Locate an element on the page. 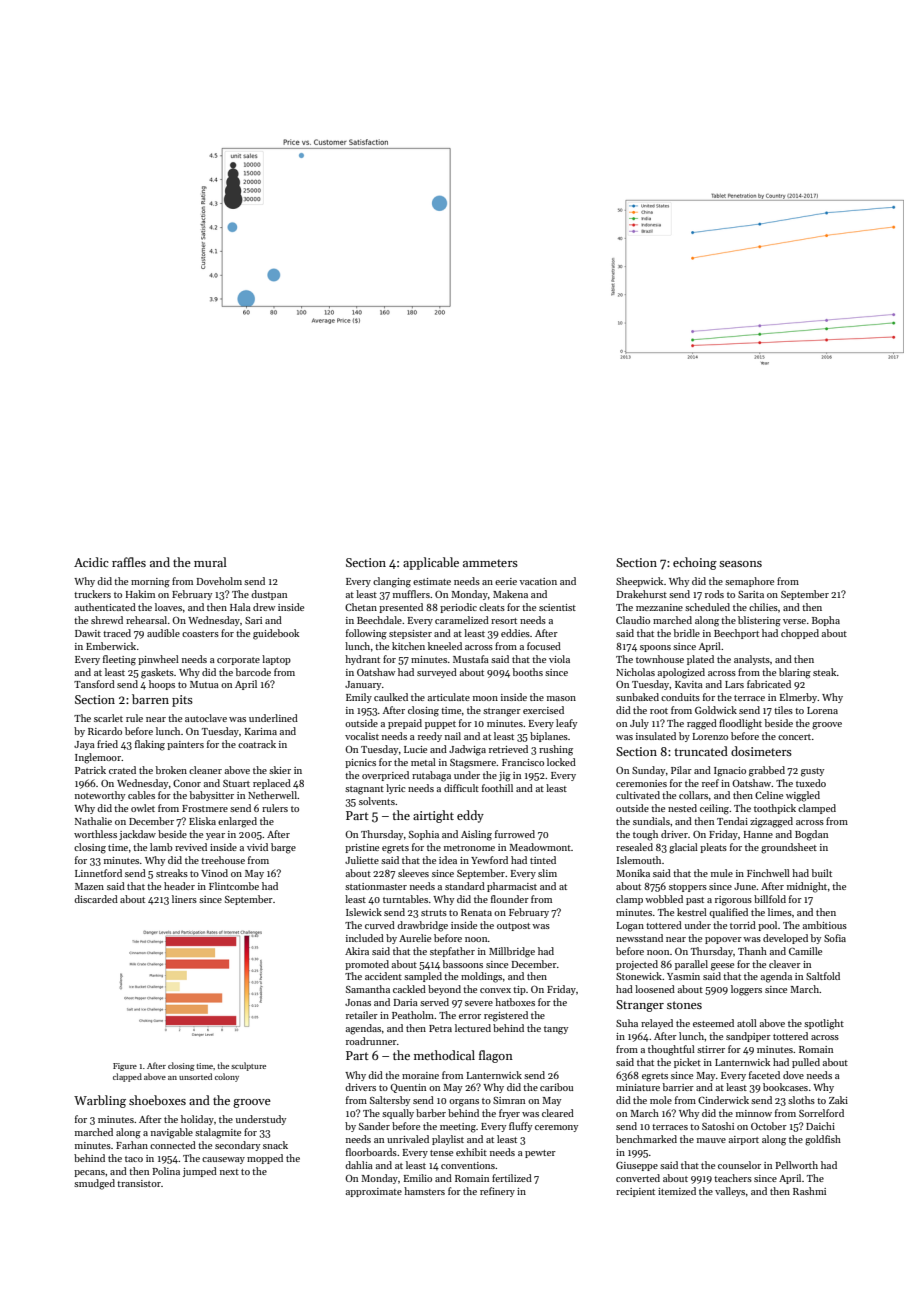  vacation is located at coordinates (538, 581).
